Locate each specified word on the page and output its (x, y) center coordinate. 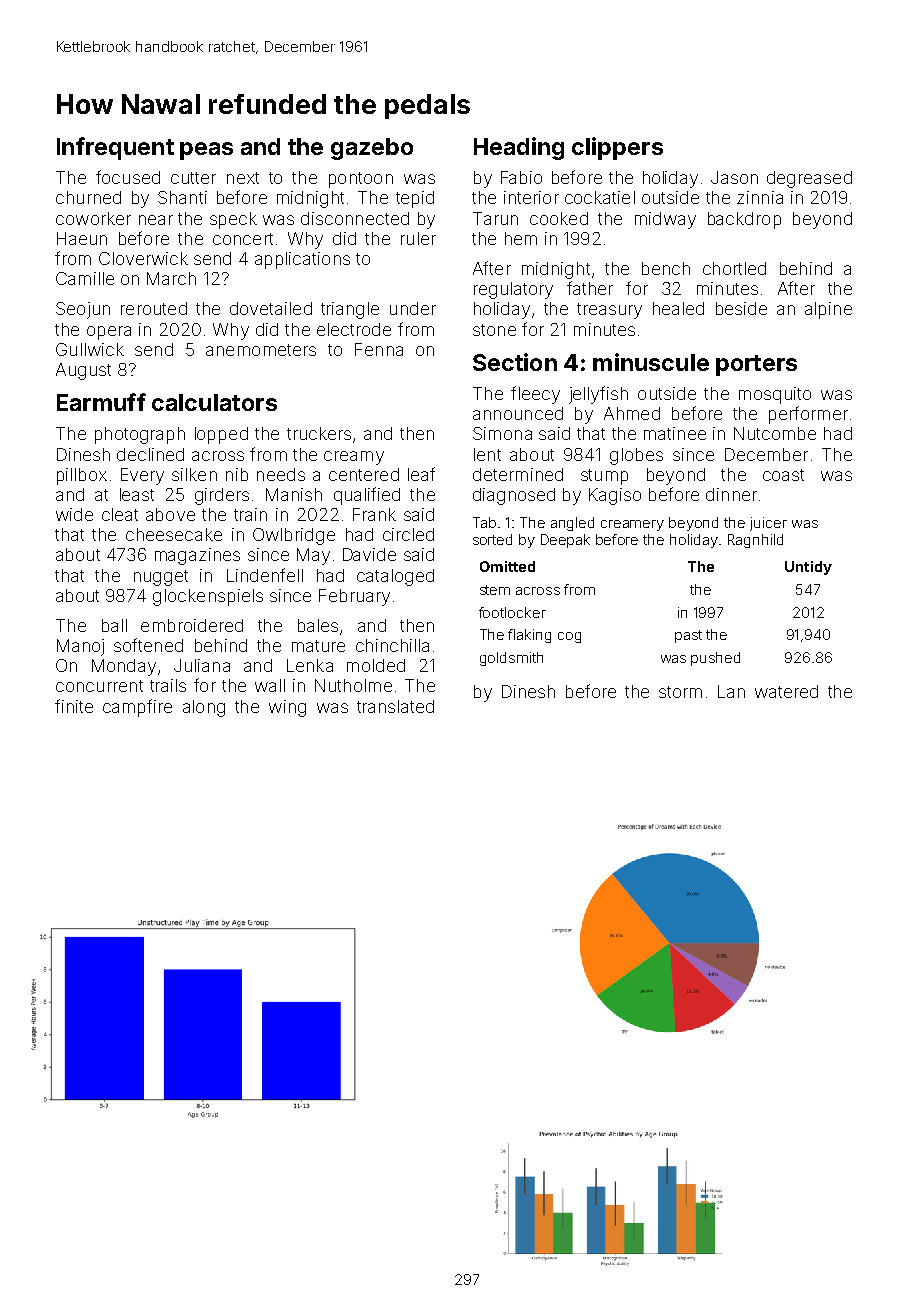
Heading (519, 148)
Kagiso (615, 496)
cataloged (395, 577)
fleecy (535, 395)
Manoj (80, 647)
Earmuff (101, 402)
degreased (809, 179)
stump (604, 477)
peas (206, 151)
